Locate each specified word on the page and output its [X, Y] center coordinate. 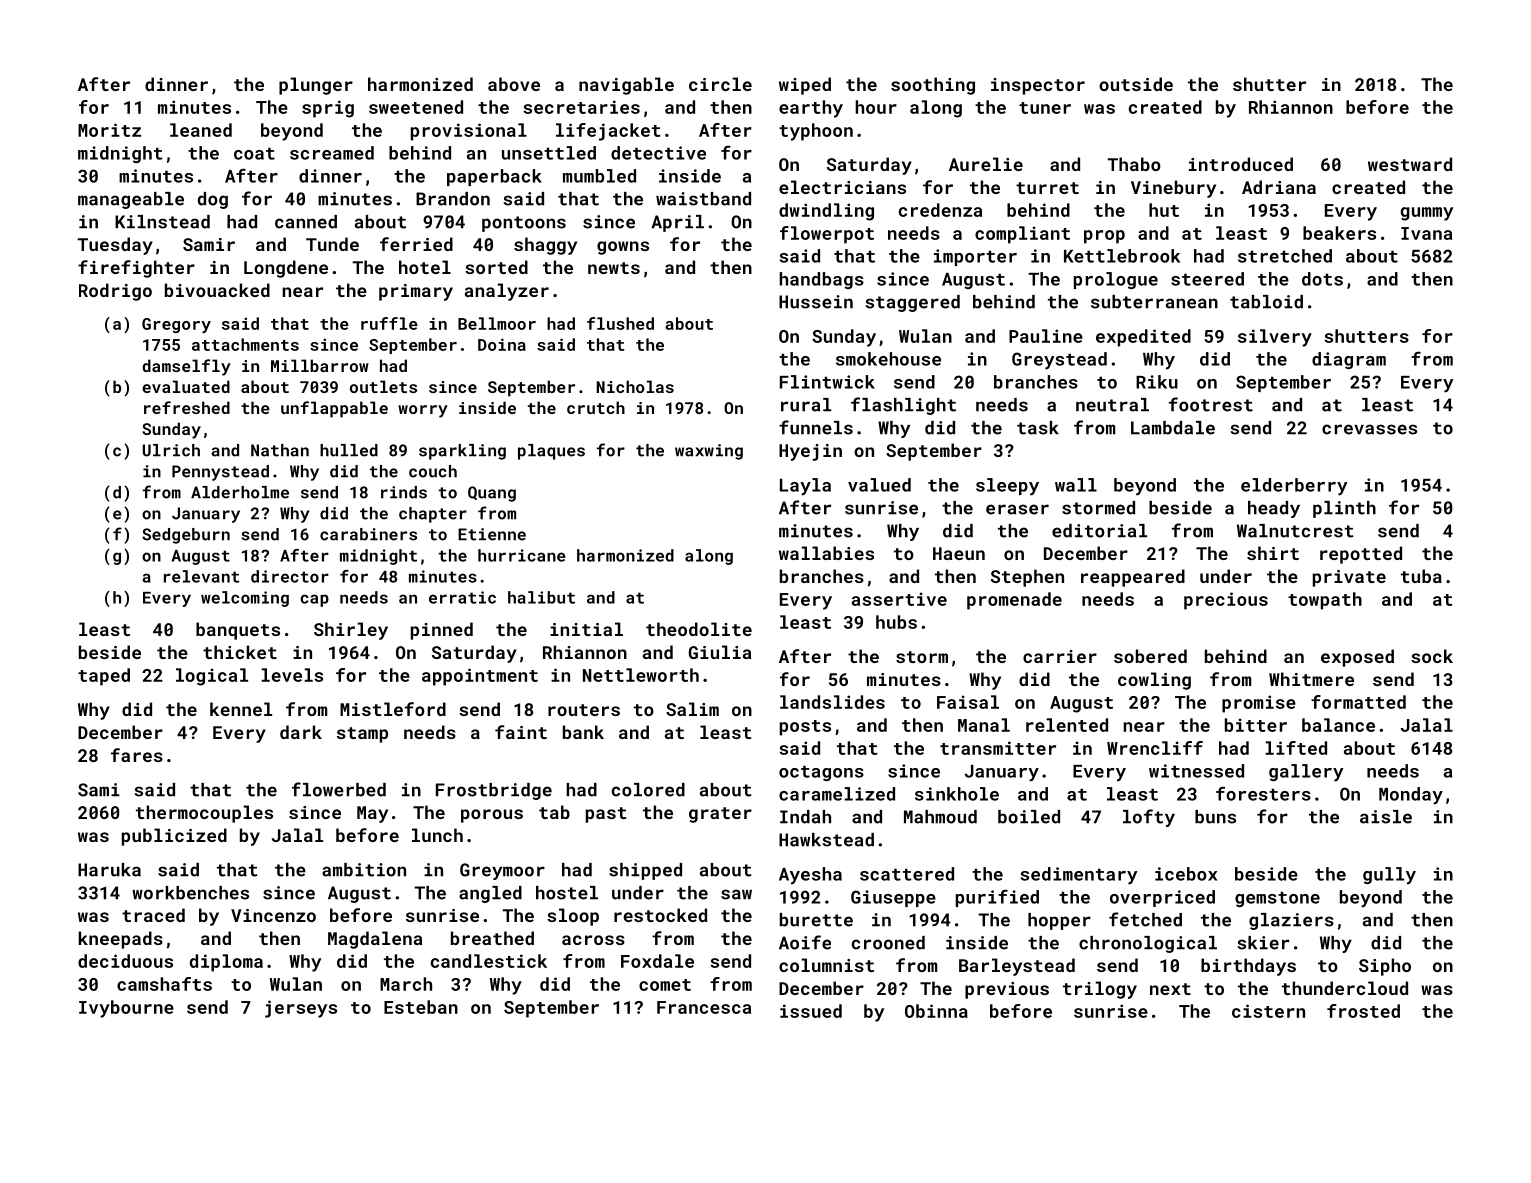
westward [1410, 164]
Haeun [959, 553]
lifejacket [608, 132]
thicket [240, 652]
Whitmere [1311, 679]
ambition [364, 870]
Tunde [332, 244]
